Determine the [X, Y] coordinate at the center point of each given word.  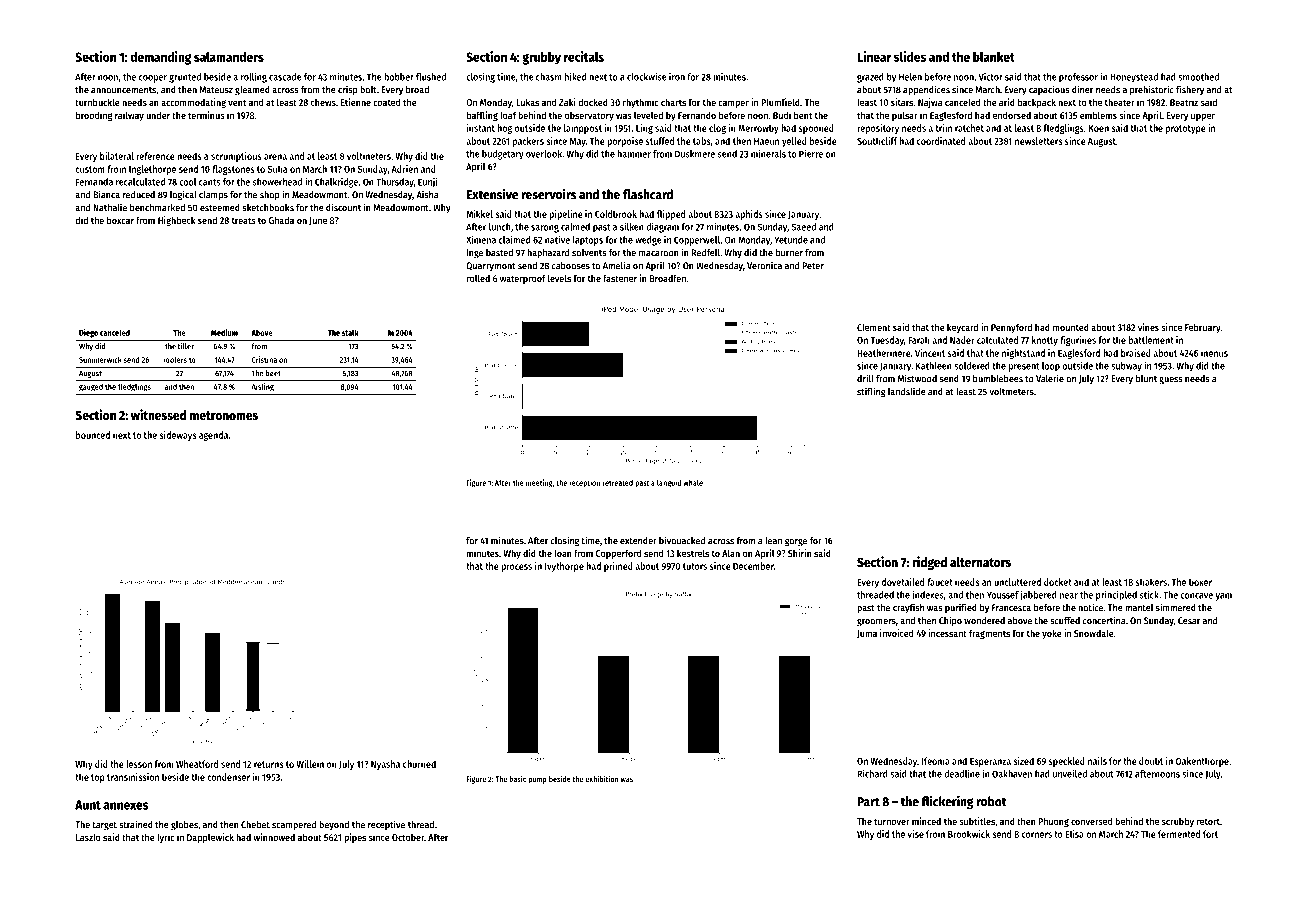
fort [1210, 834]
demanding [160, 58]
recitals [584, 56]
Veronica [764, 265]
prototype [1186, 129]
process [516, 568]
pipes [355, 838]
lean [773, 541]
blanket [994, 57]
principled [1116, 596]
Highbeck [177, 221]
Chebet [255, 825]
